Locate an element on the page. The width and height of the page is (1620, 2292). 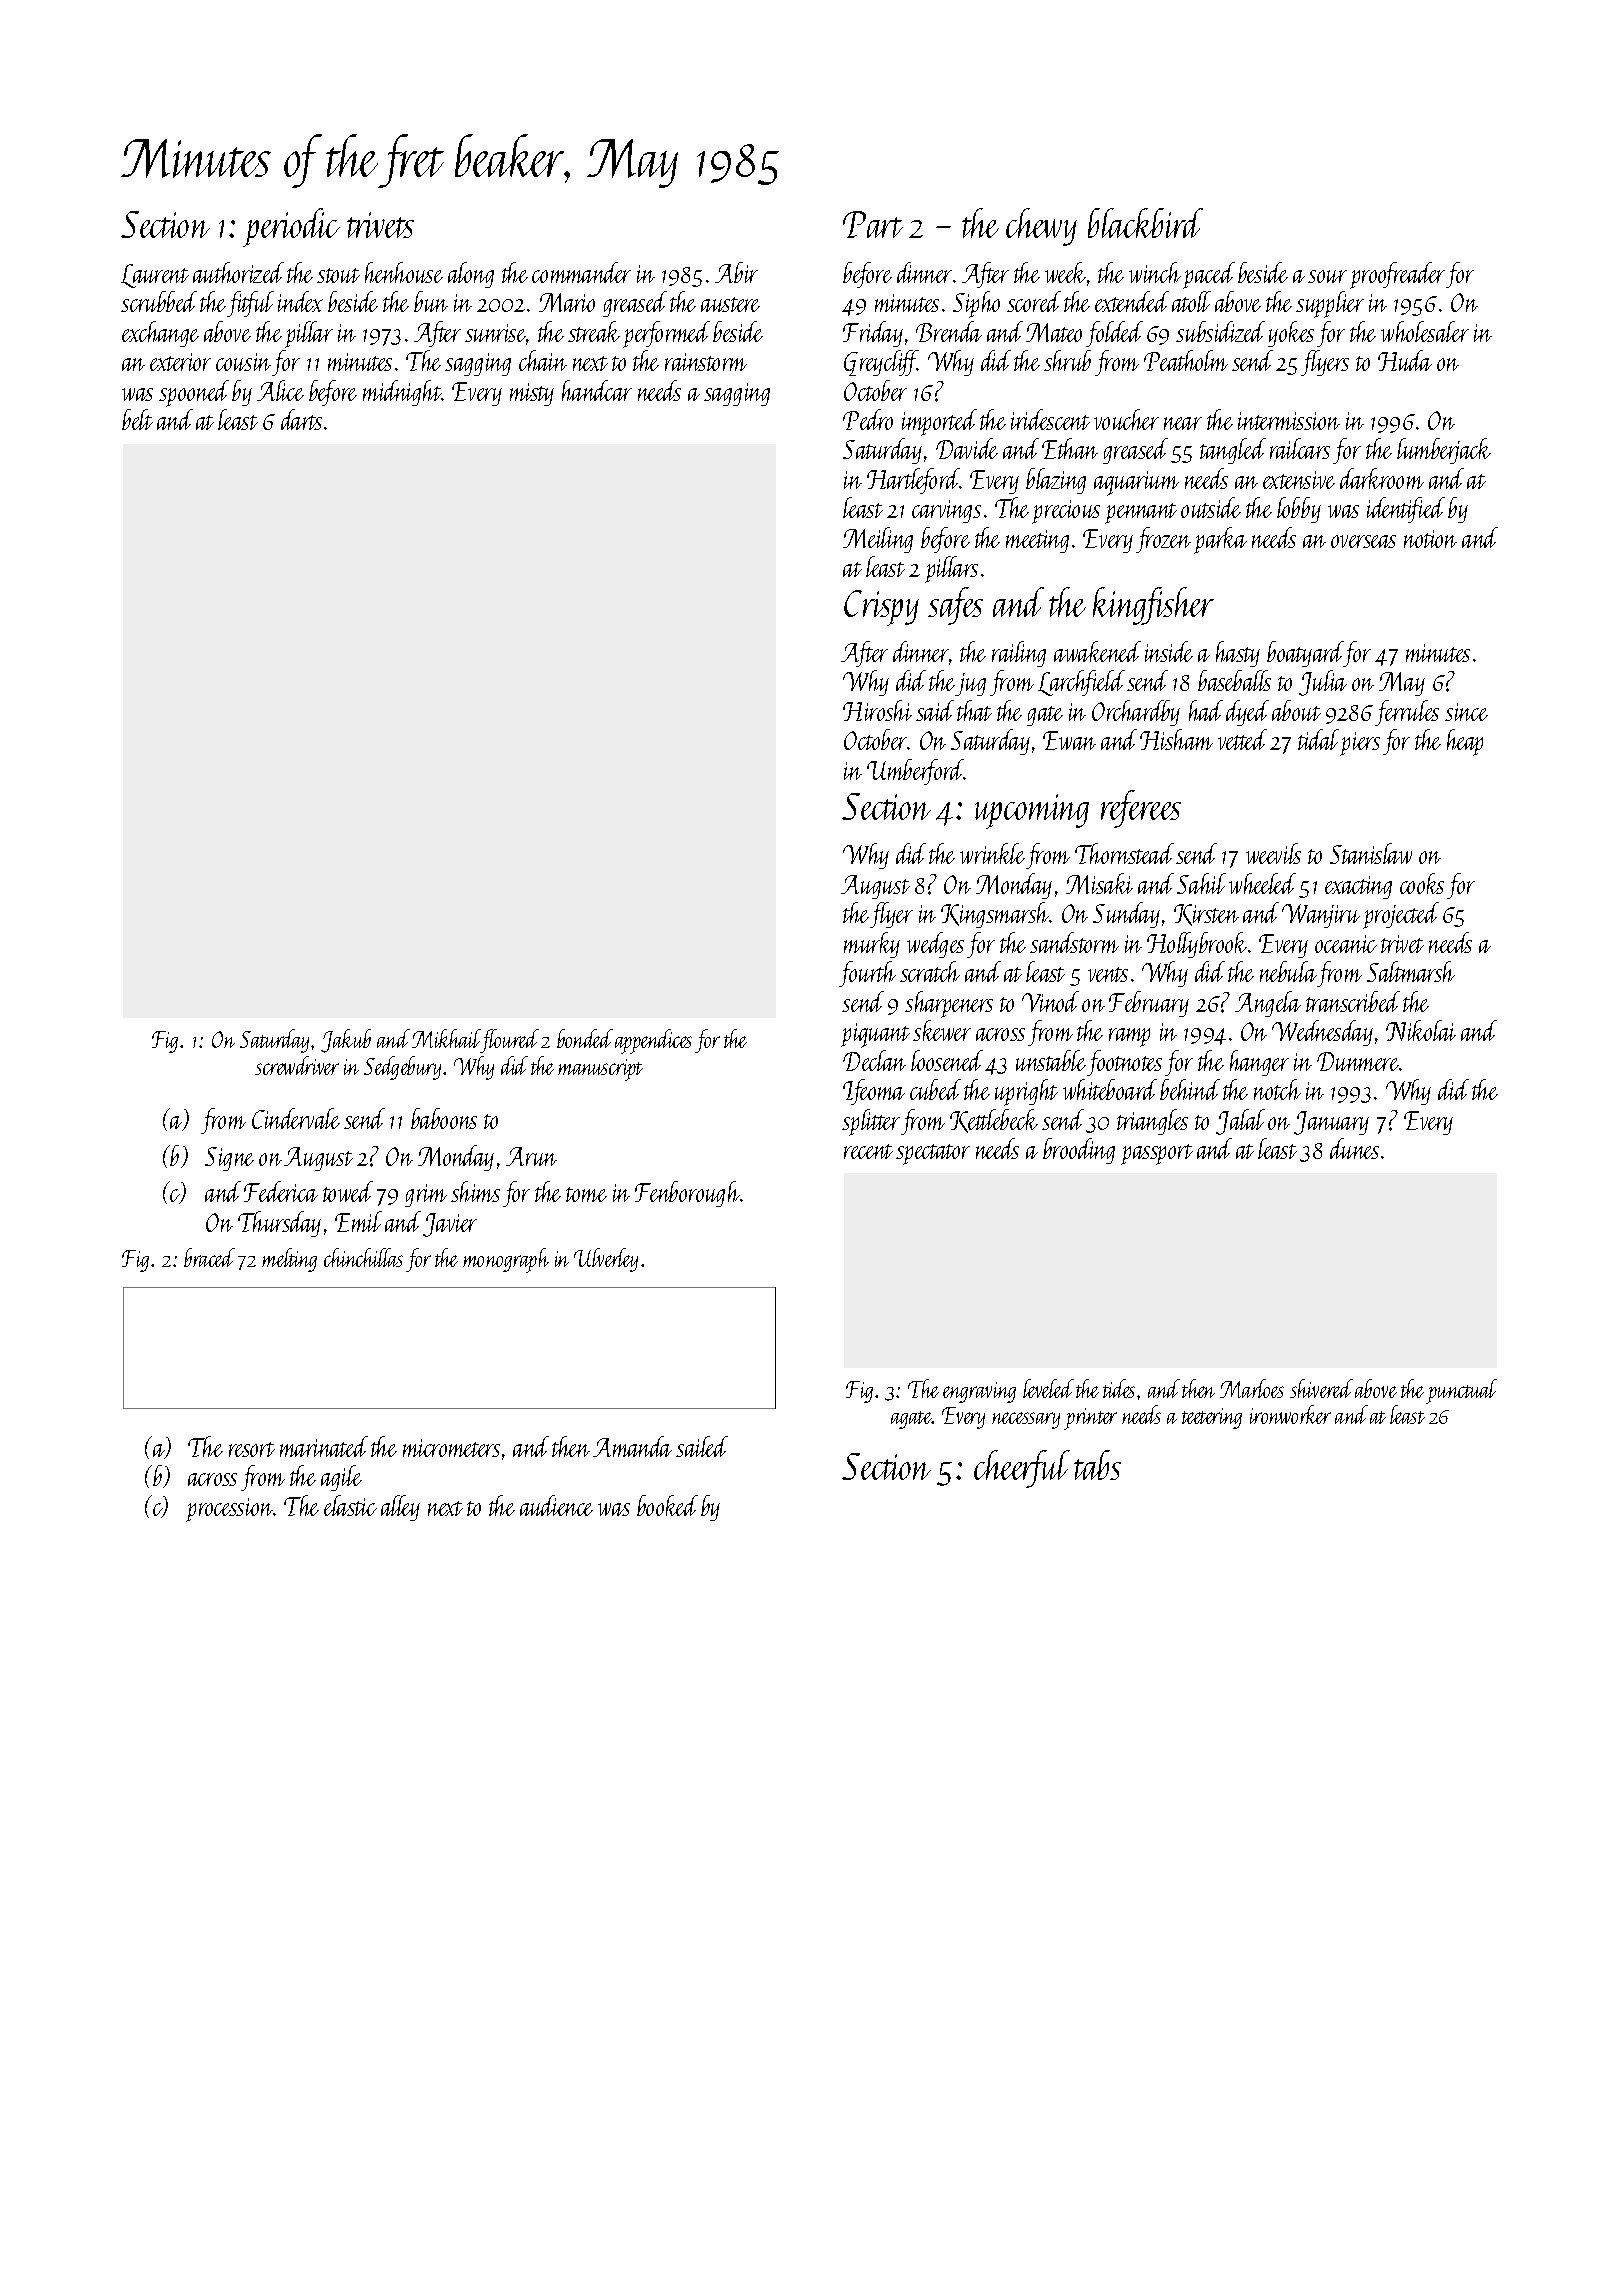
murky is located at coordinates (872, 945).
